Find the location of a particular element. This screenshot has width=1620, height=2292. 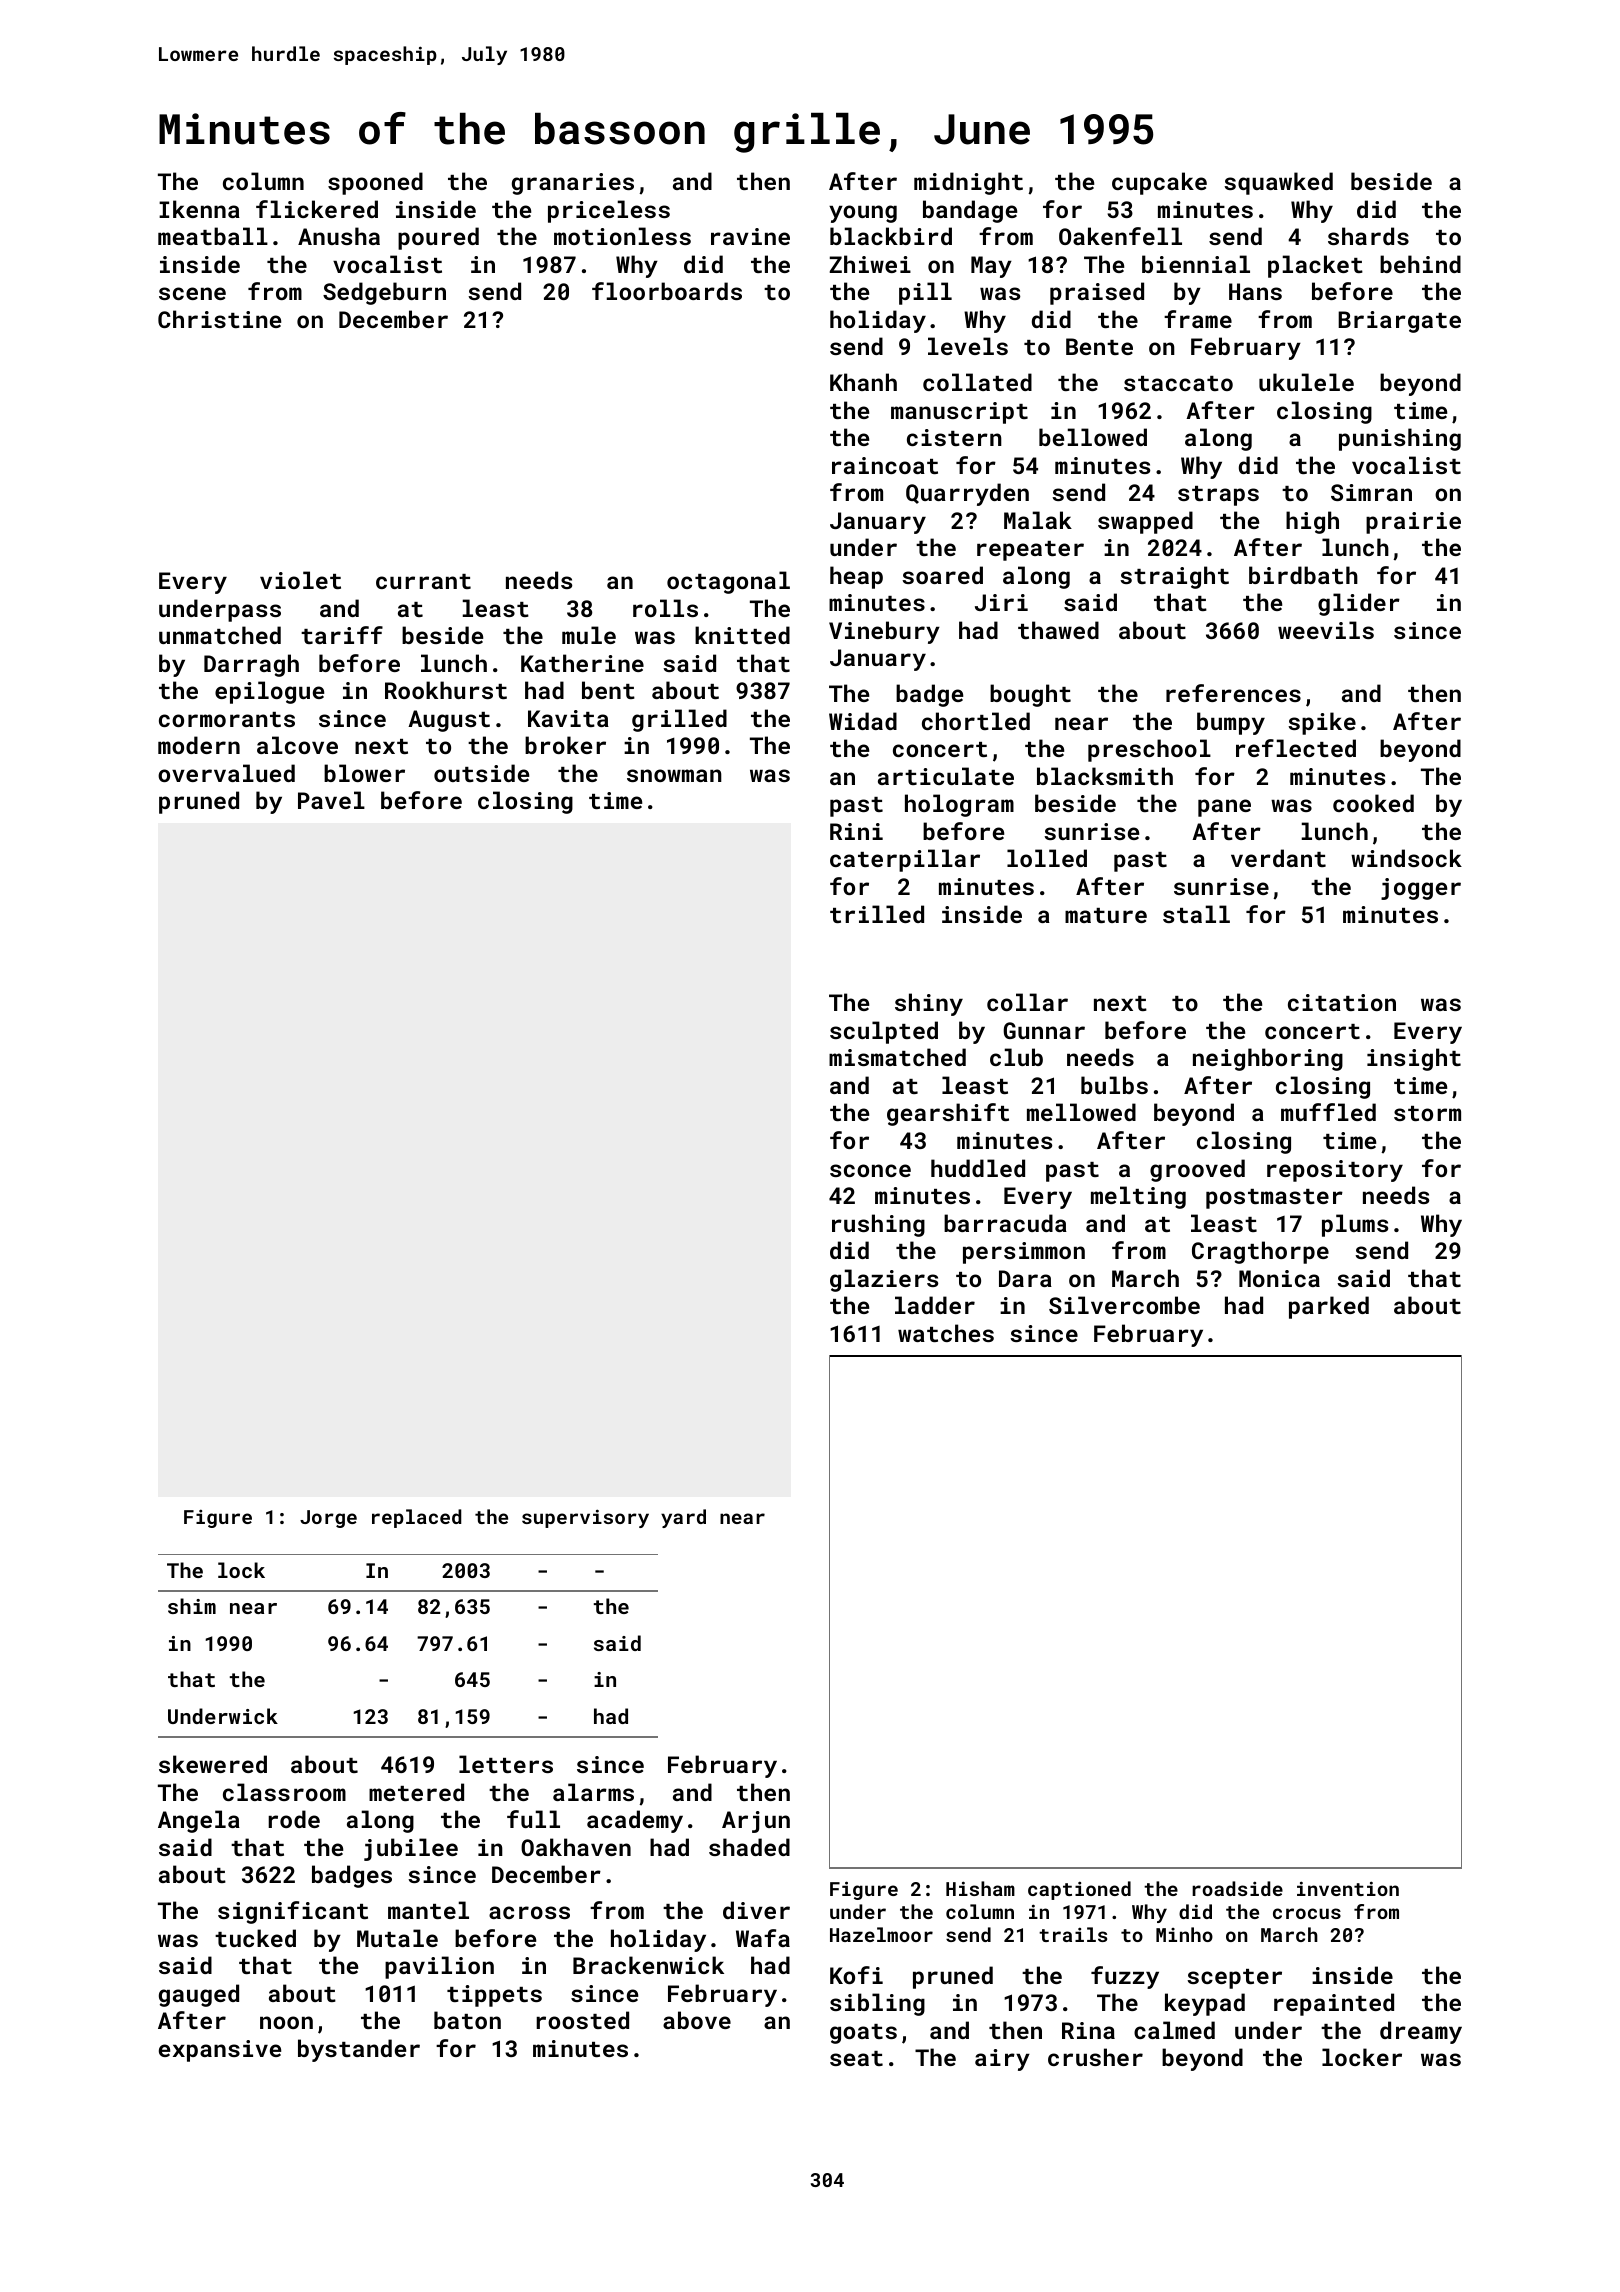

airy is located at coordinates (1002, 2060).
